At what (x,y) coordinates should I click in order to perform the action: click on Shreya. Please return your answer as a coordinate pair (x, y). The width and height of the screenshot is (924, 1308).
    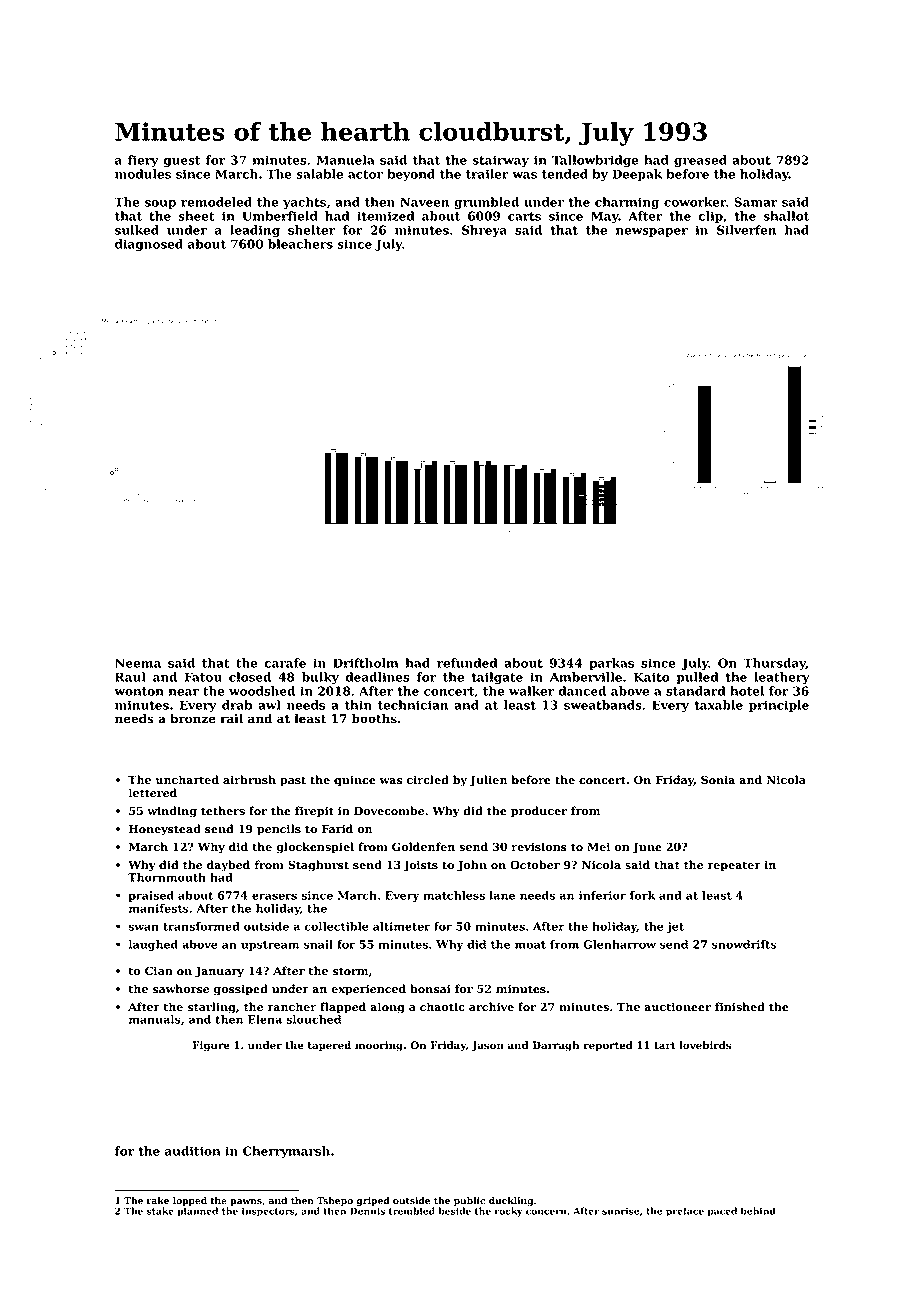
    Looking at the image, I should click on (484, 231).
